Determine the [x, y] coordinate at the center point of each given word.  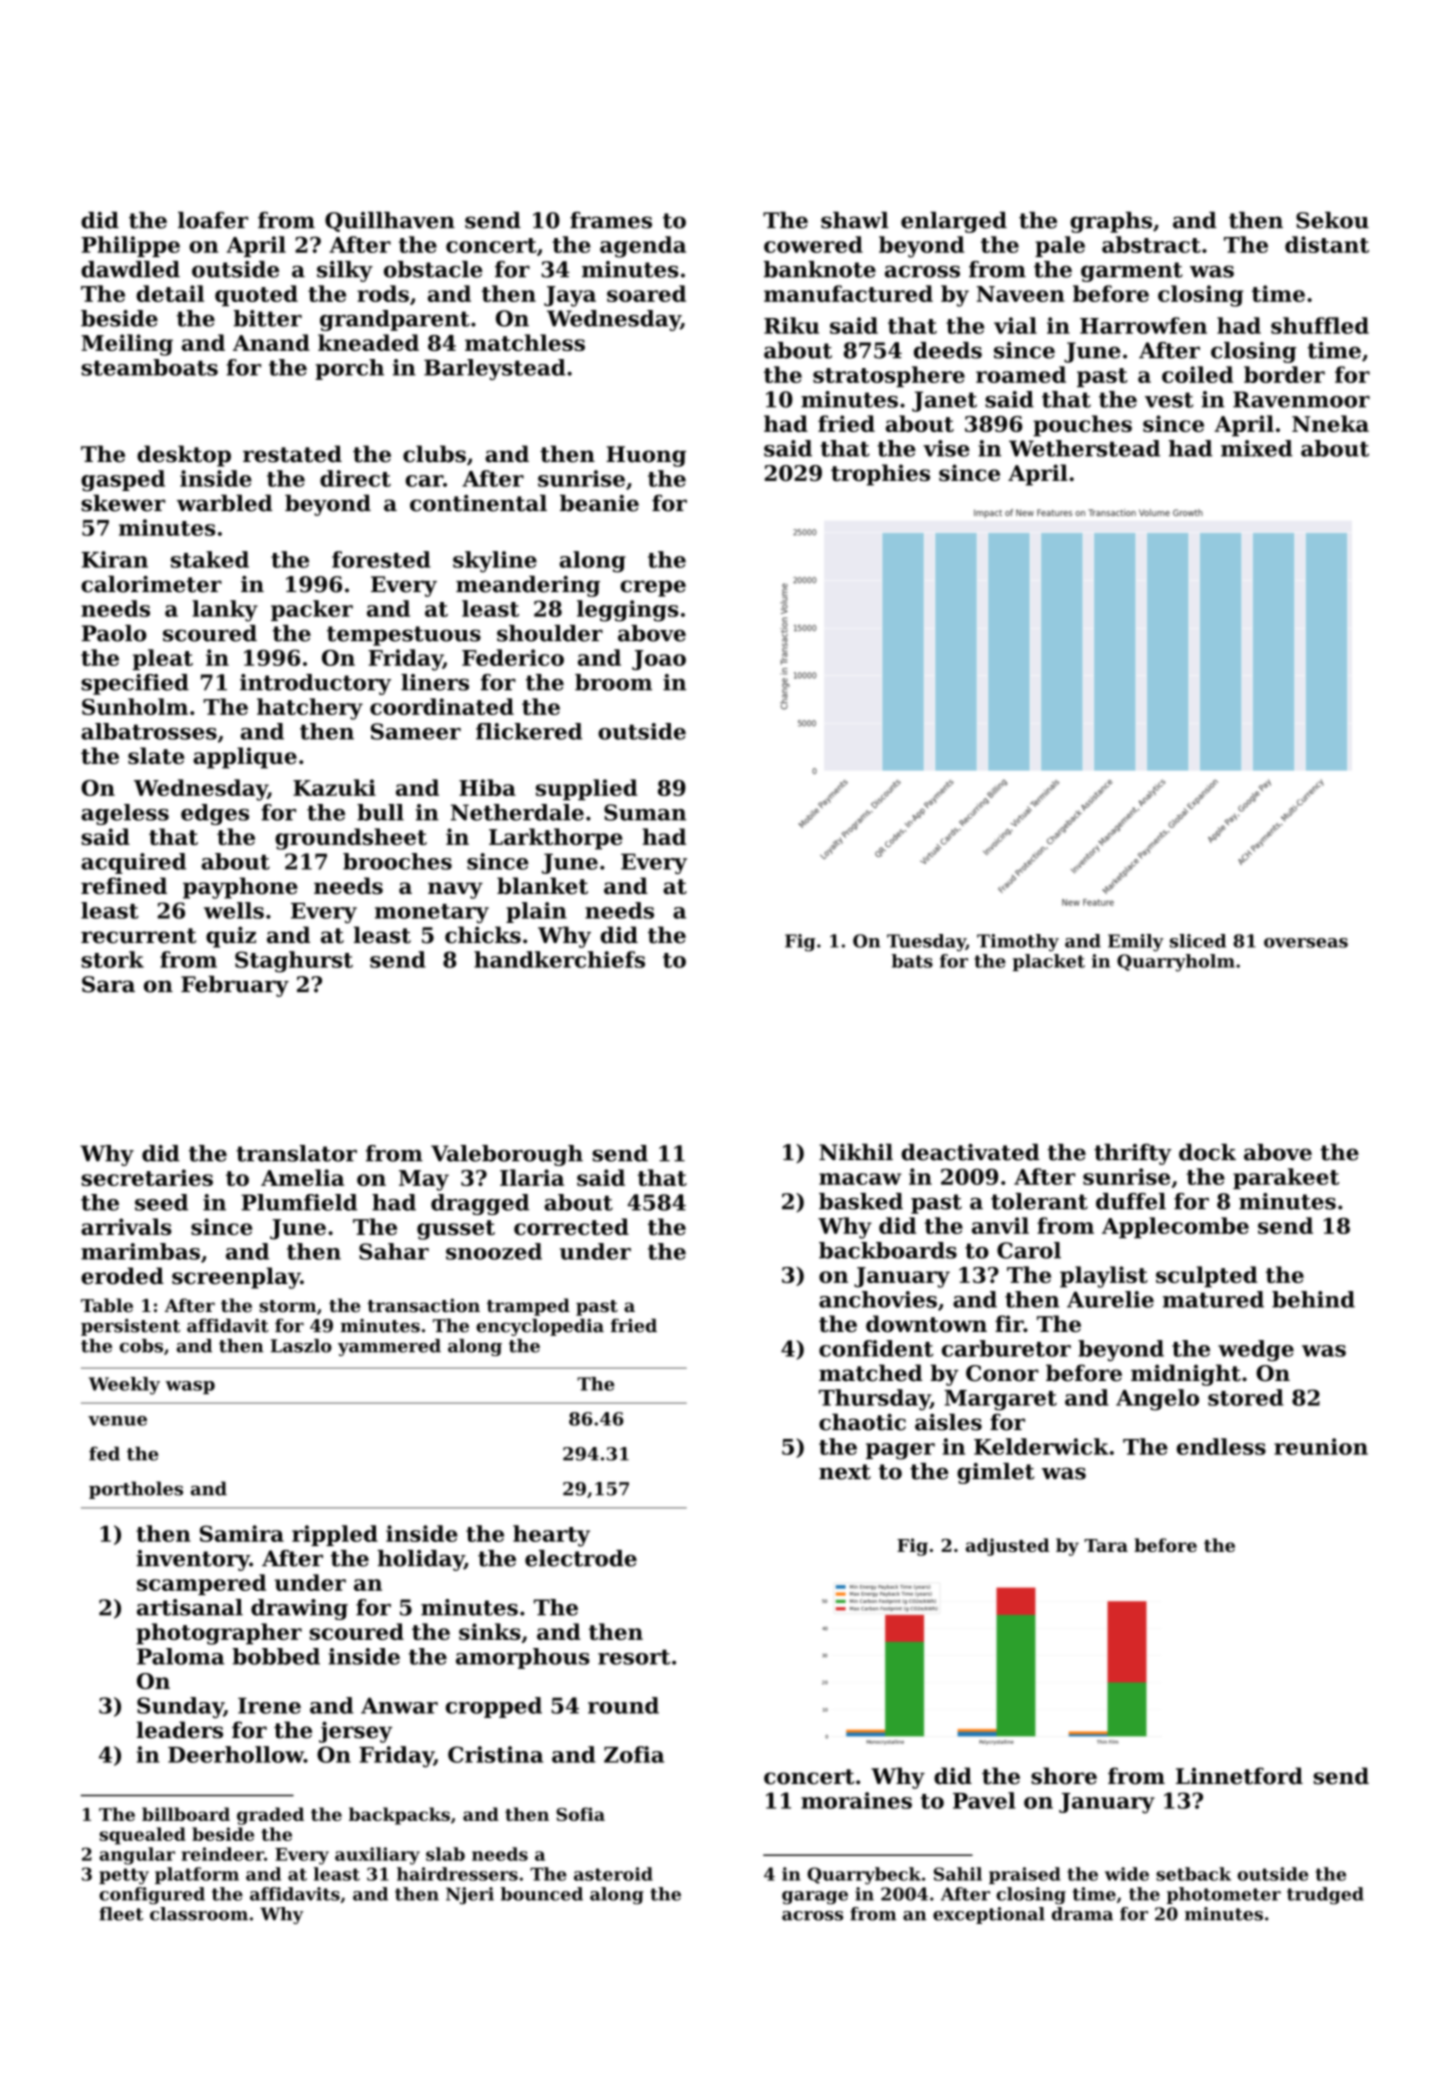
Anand [271, 342]
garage [815, 1898]
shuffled [1320, 325]
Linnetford [1239, 1776]
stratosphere [889, 376]
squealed [142, 1836]
